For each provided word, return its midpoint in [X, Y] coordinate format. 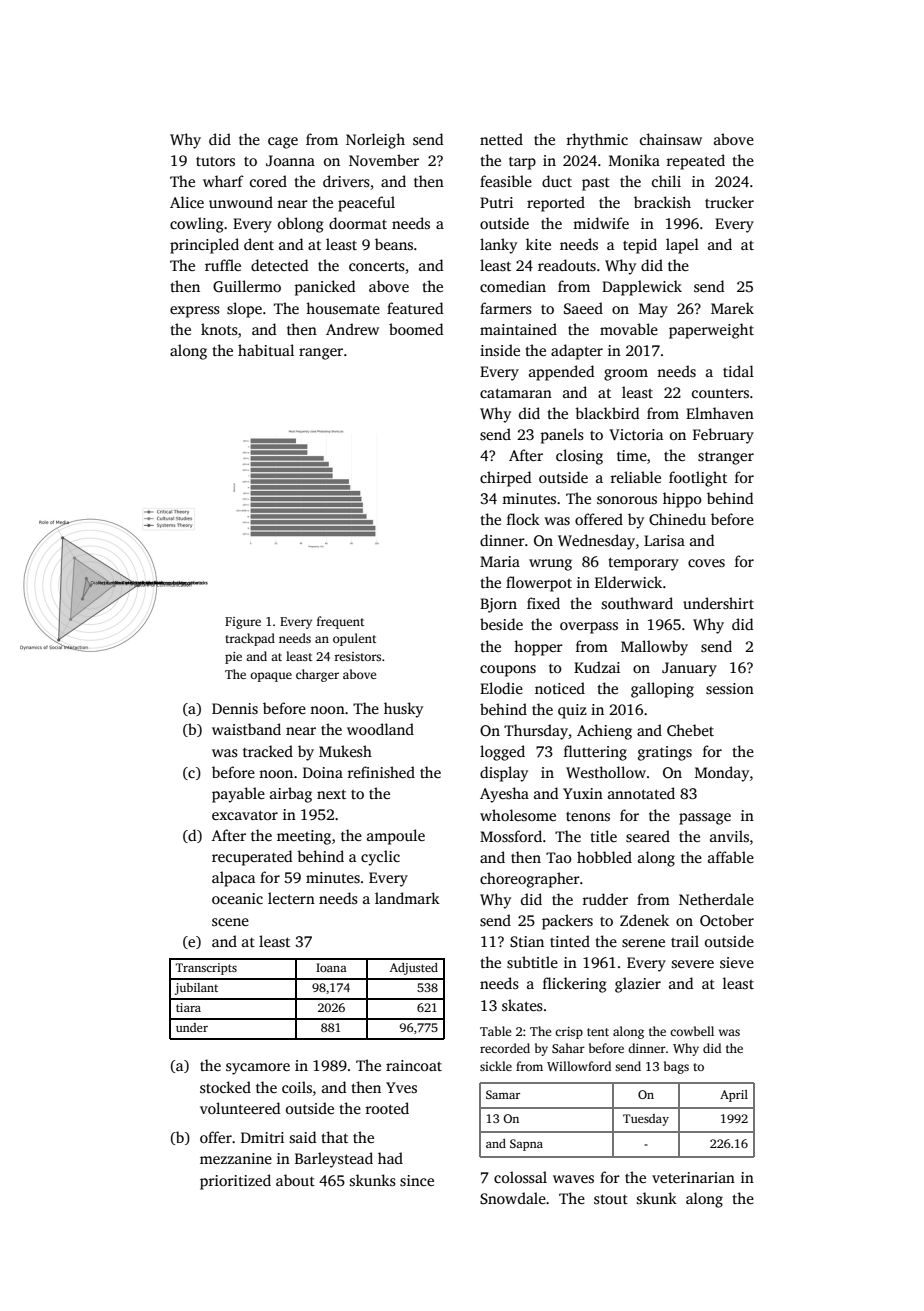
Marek [732, 308]
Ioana [331, 967]
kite [538, 244]
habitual [266, 350]
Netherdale [716, 899]
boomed [416, 329]
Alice [187, 202]
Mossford [511, 836]
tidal [738, 371]
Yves [401, 1087]
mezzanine [236, 1158]
